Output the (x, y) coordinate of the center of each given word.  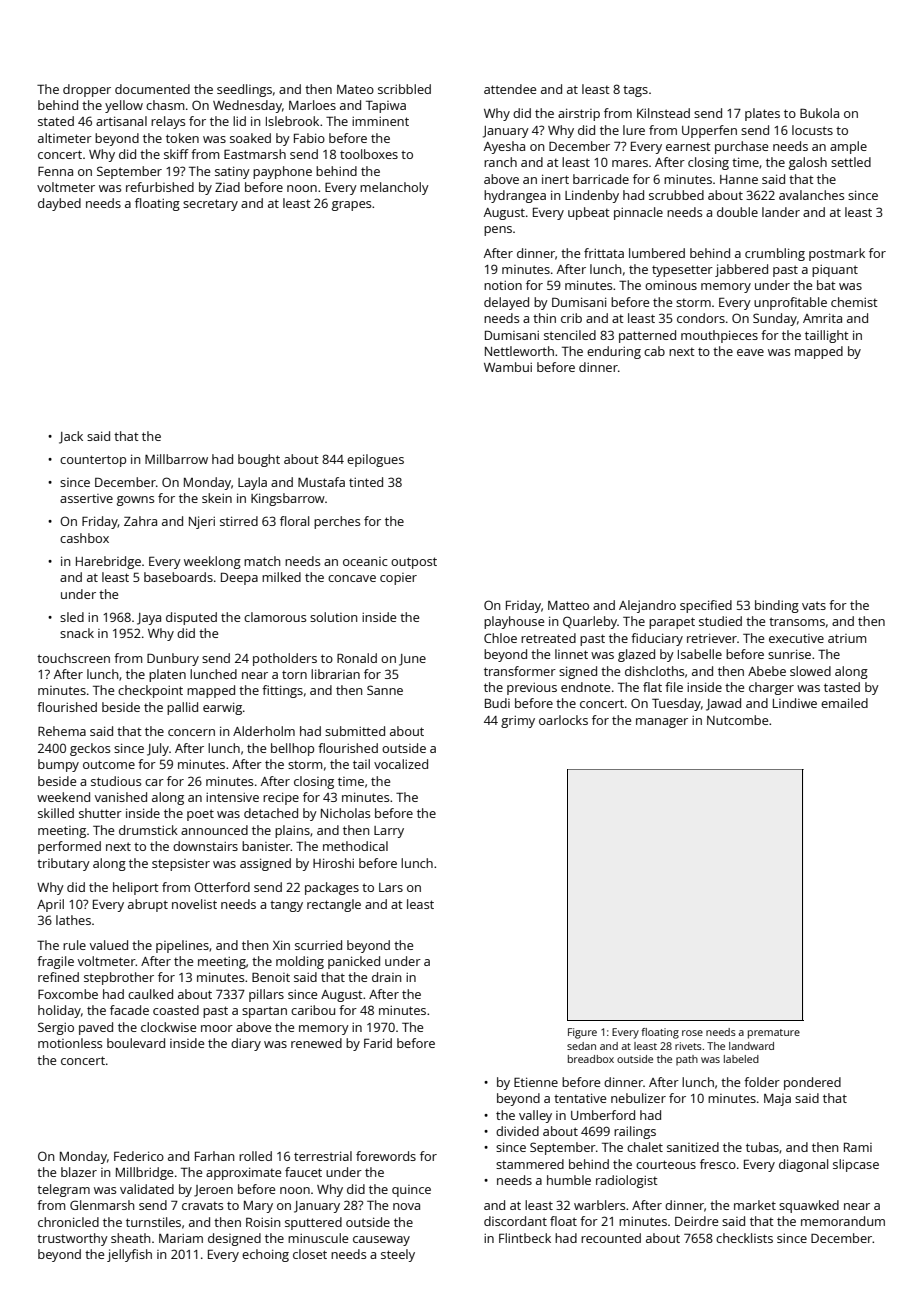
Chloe (500, 638)
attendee (510, 89)
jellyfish (129, 1255)
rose (692, 1033)
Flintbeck (525, 1238)
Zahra (140, 521)
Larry (389, 832)
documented (152, 89)
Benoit (271, 977)
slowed (810, 671)
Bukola (819, 113)
